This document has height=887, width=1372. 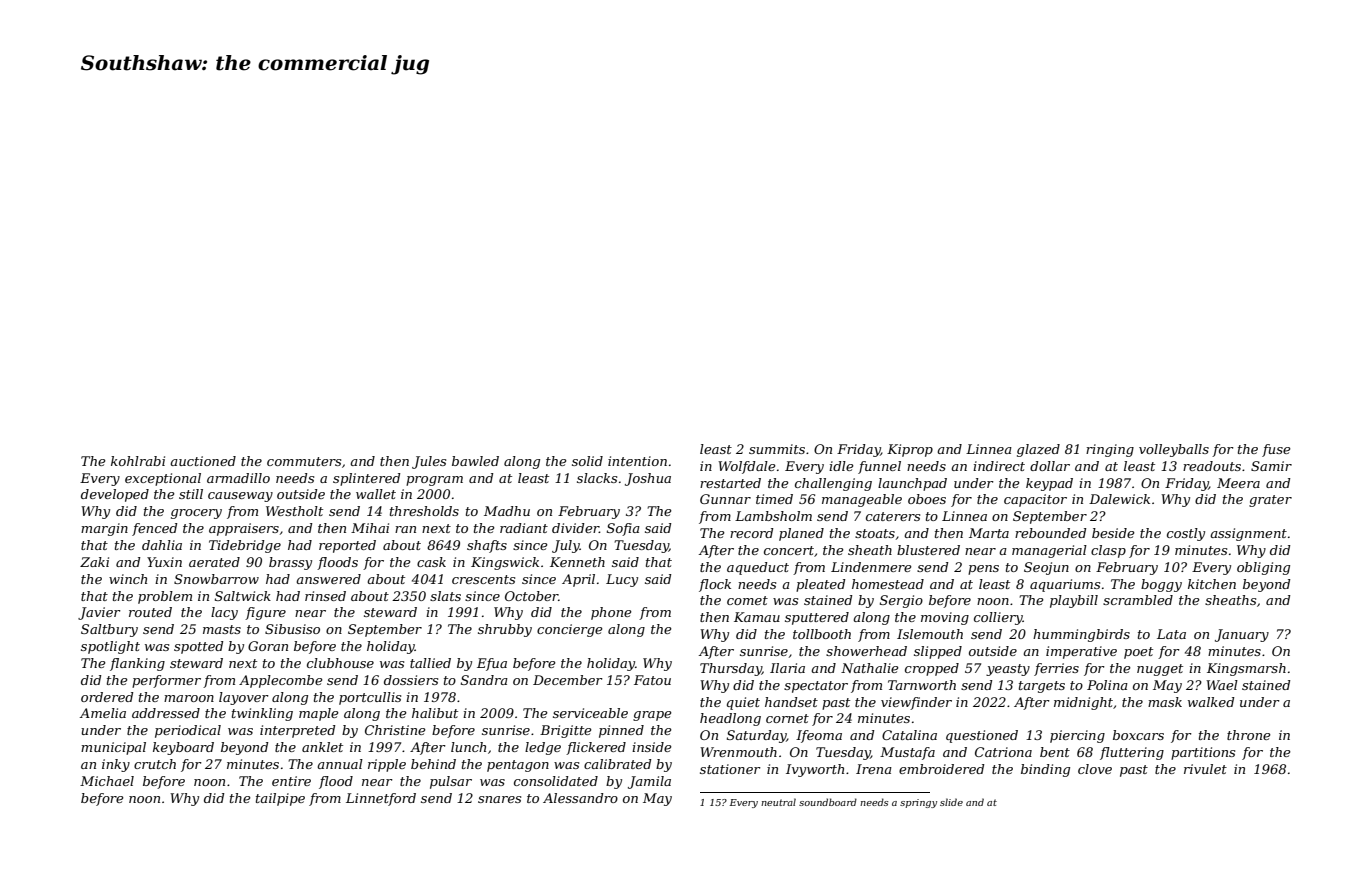 I want to click on summits, so click(x=777, y=449).
